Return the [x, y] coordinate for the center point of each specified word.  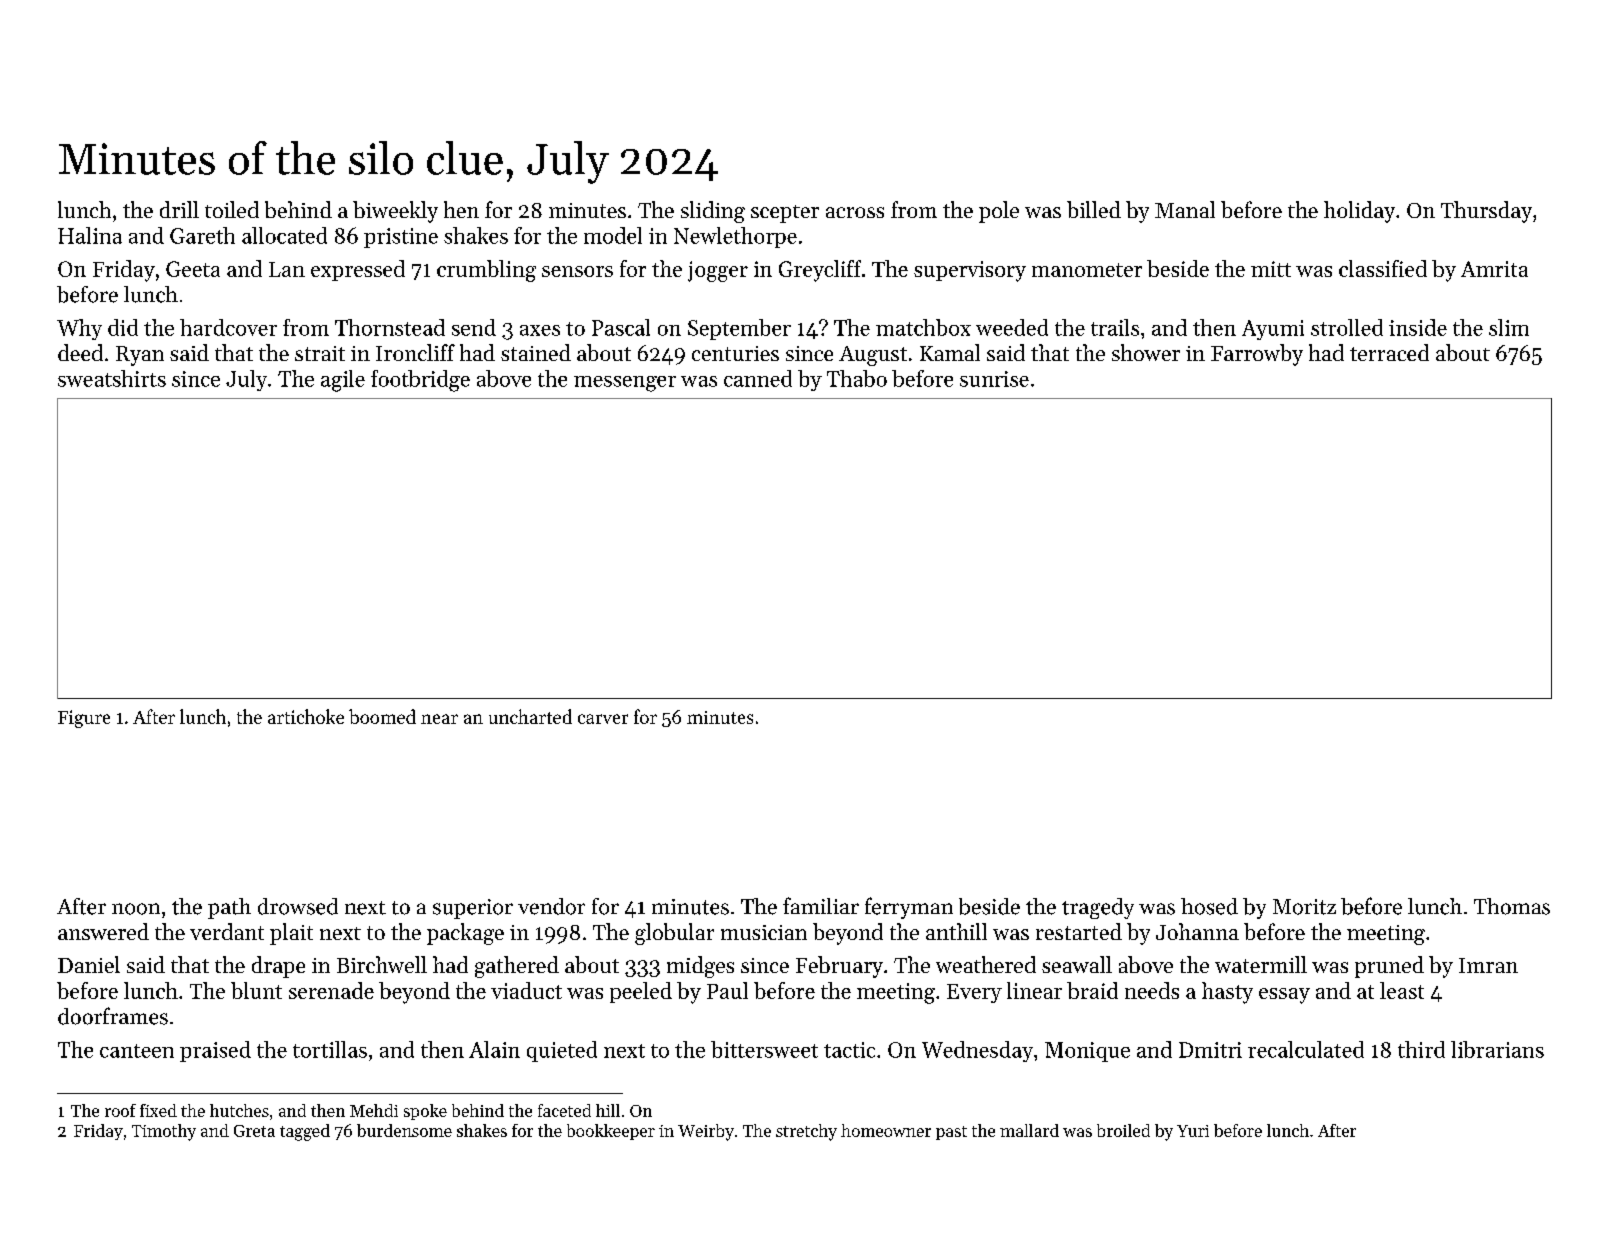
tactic [849, 1050]
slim [1509, 327]
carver [603, 719]
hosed [1209, 906]
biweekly [395, 212]
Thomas [1512, 906]
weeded [1012, 327]
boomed [382, 716]
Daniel [89, 964]
